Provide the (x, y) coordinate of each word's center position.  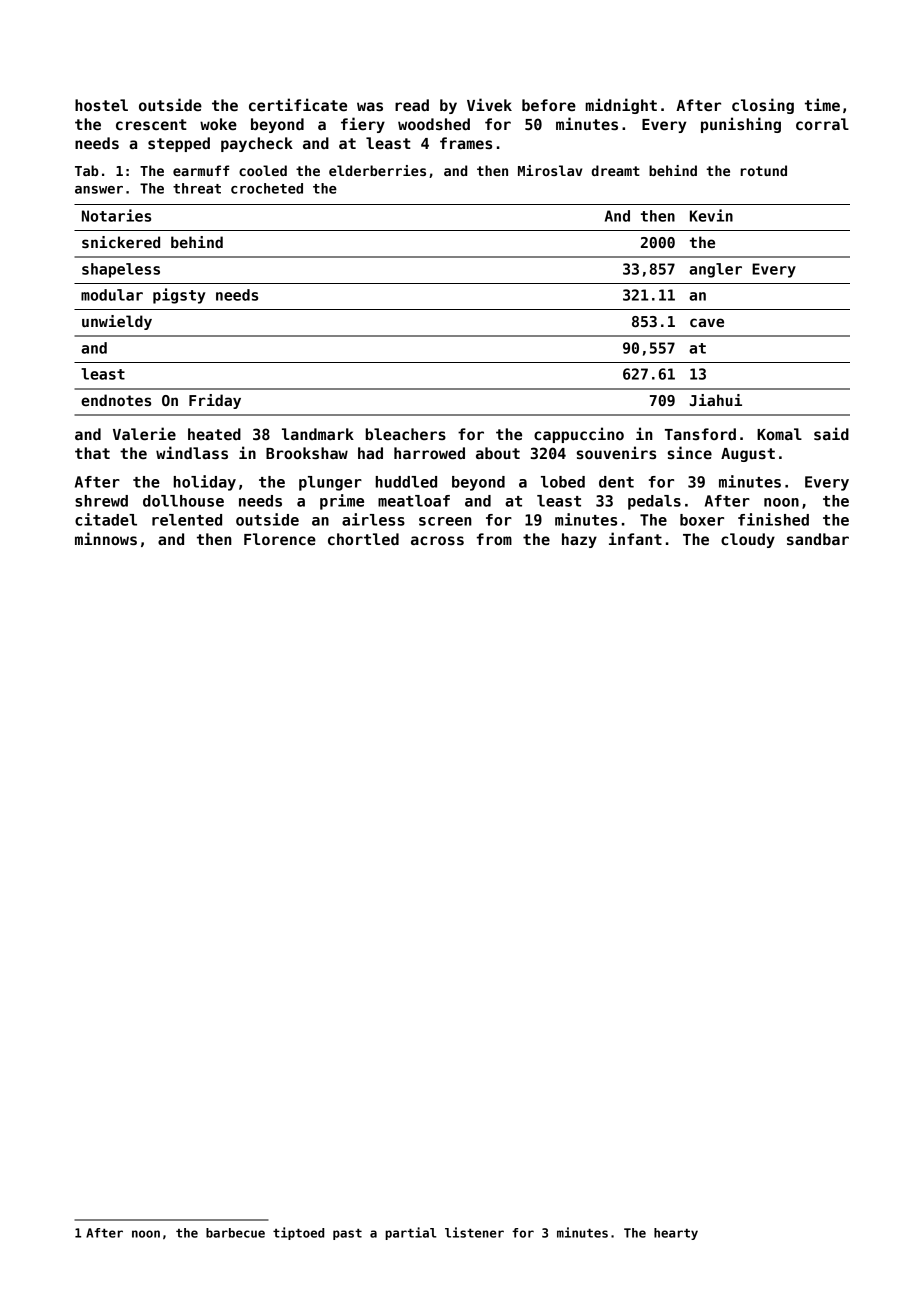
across (437, 540)
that (92, 453)
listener (474, 1232)
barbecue (235, 1233)
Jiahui (716, 400)
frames (466, 143)
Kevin (711, 215)
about (498, 453)
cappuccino (579, 435)
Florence (280, 539)
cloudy (748, 540)
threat (197, 188)
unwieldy (117, 322)
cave (707, 322)
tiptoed (298, 1233)
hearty (676, 1234)
